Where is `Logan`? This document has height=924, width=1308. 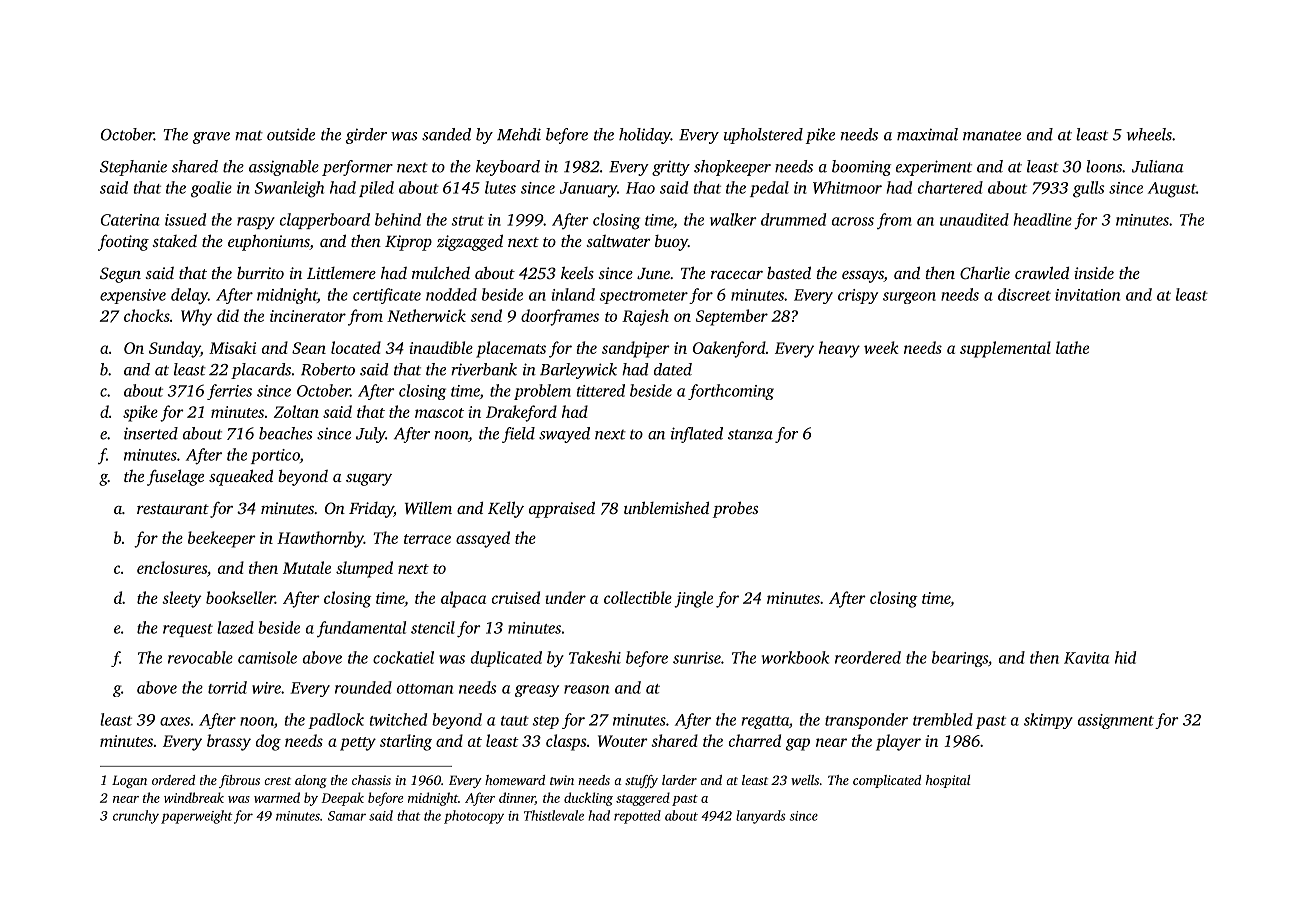
Logan is located at coordinates (129, 781).
